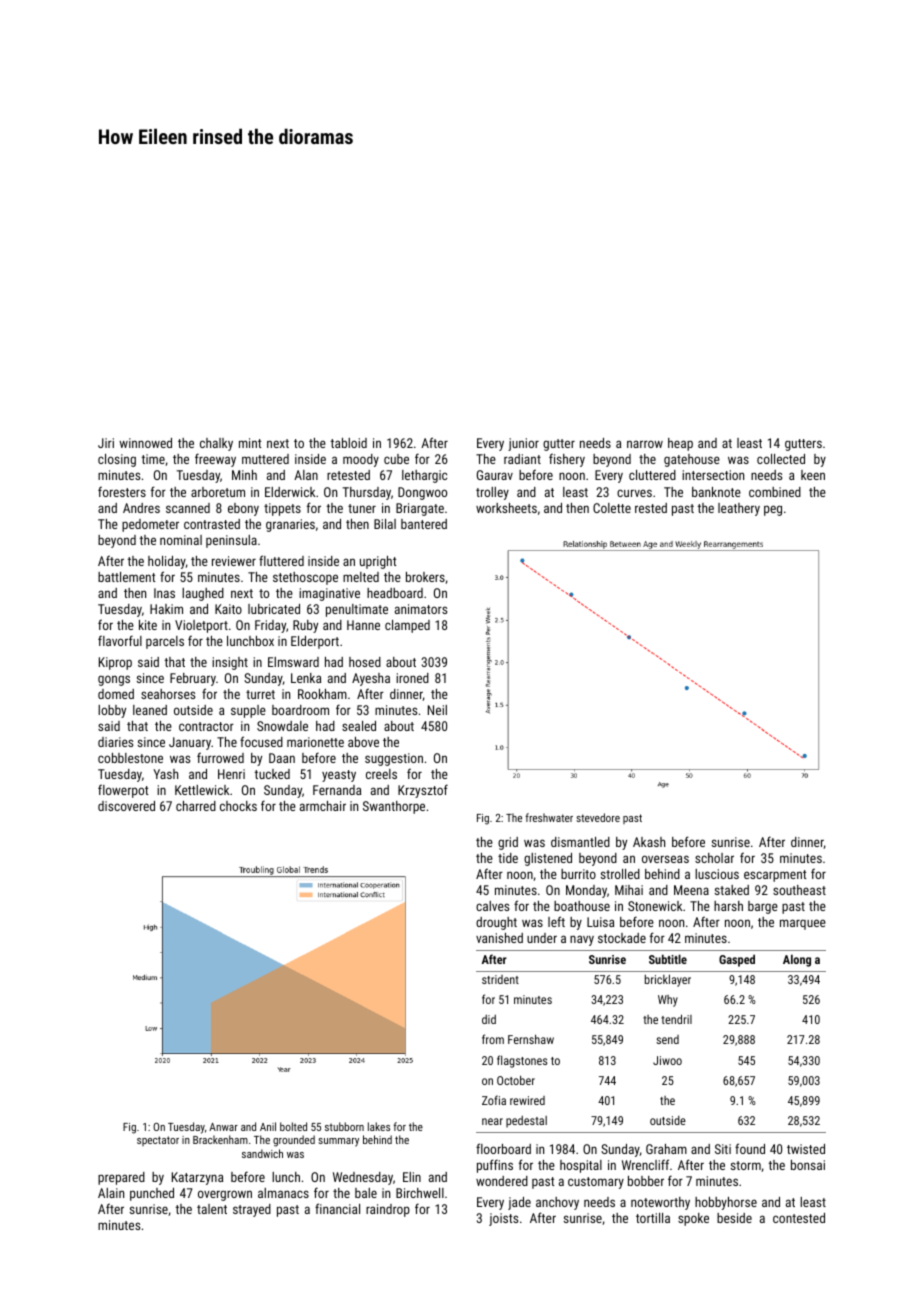 This screenshot has height=1308, width=924. Describe the element at coordinates (223, 1127) in the screenshot. I see `Anwar` at that location.
